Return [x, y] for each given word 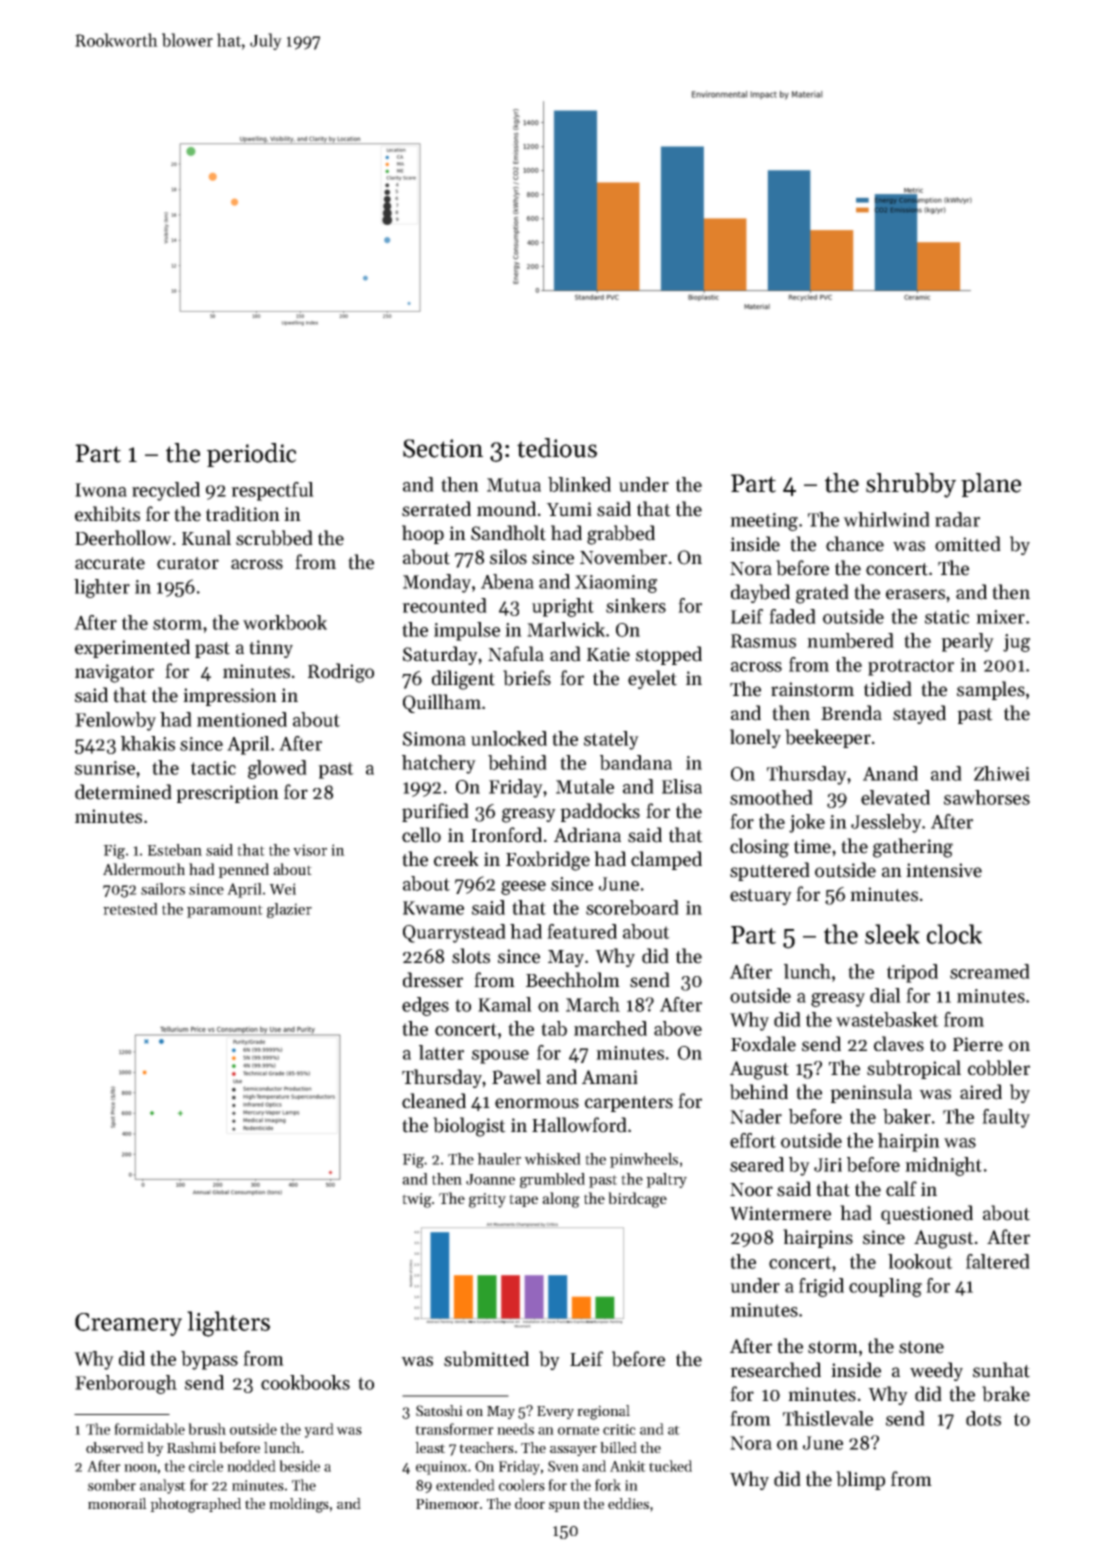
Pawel [516, 1077]
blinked [579, 484]
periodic [251, 455]
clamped [666, 860]
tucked [670, 1466]
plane [991, 485]
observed [115, 1447]
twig [417, 1200]
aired [981, 1092]
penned [243, 870]
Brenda [851, 713]
